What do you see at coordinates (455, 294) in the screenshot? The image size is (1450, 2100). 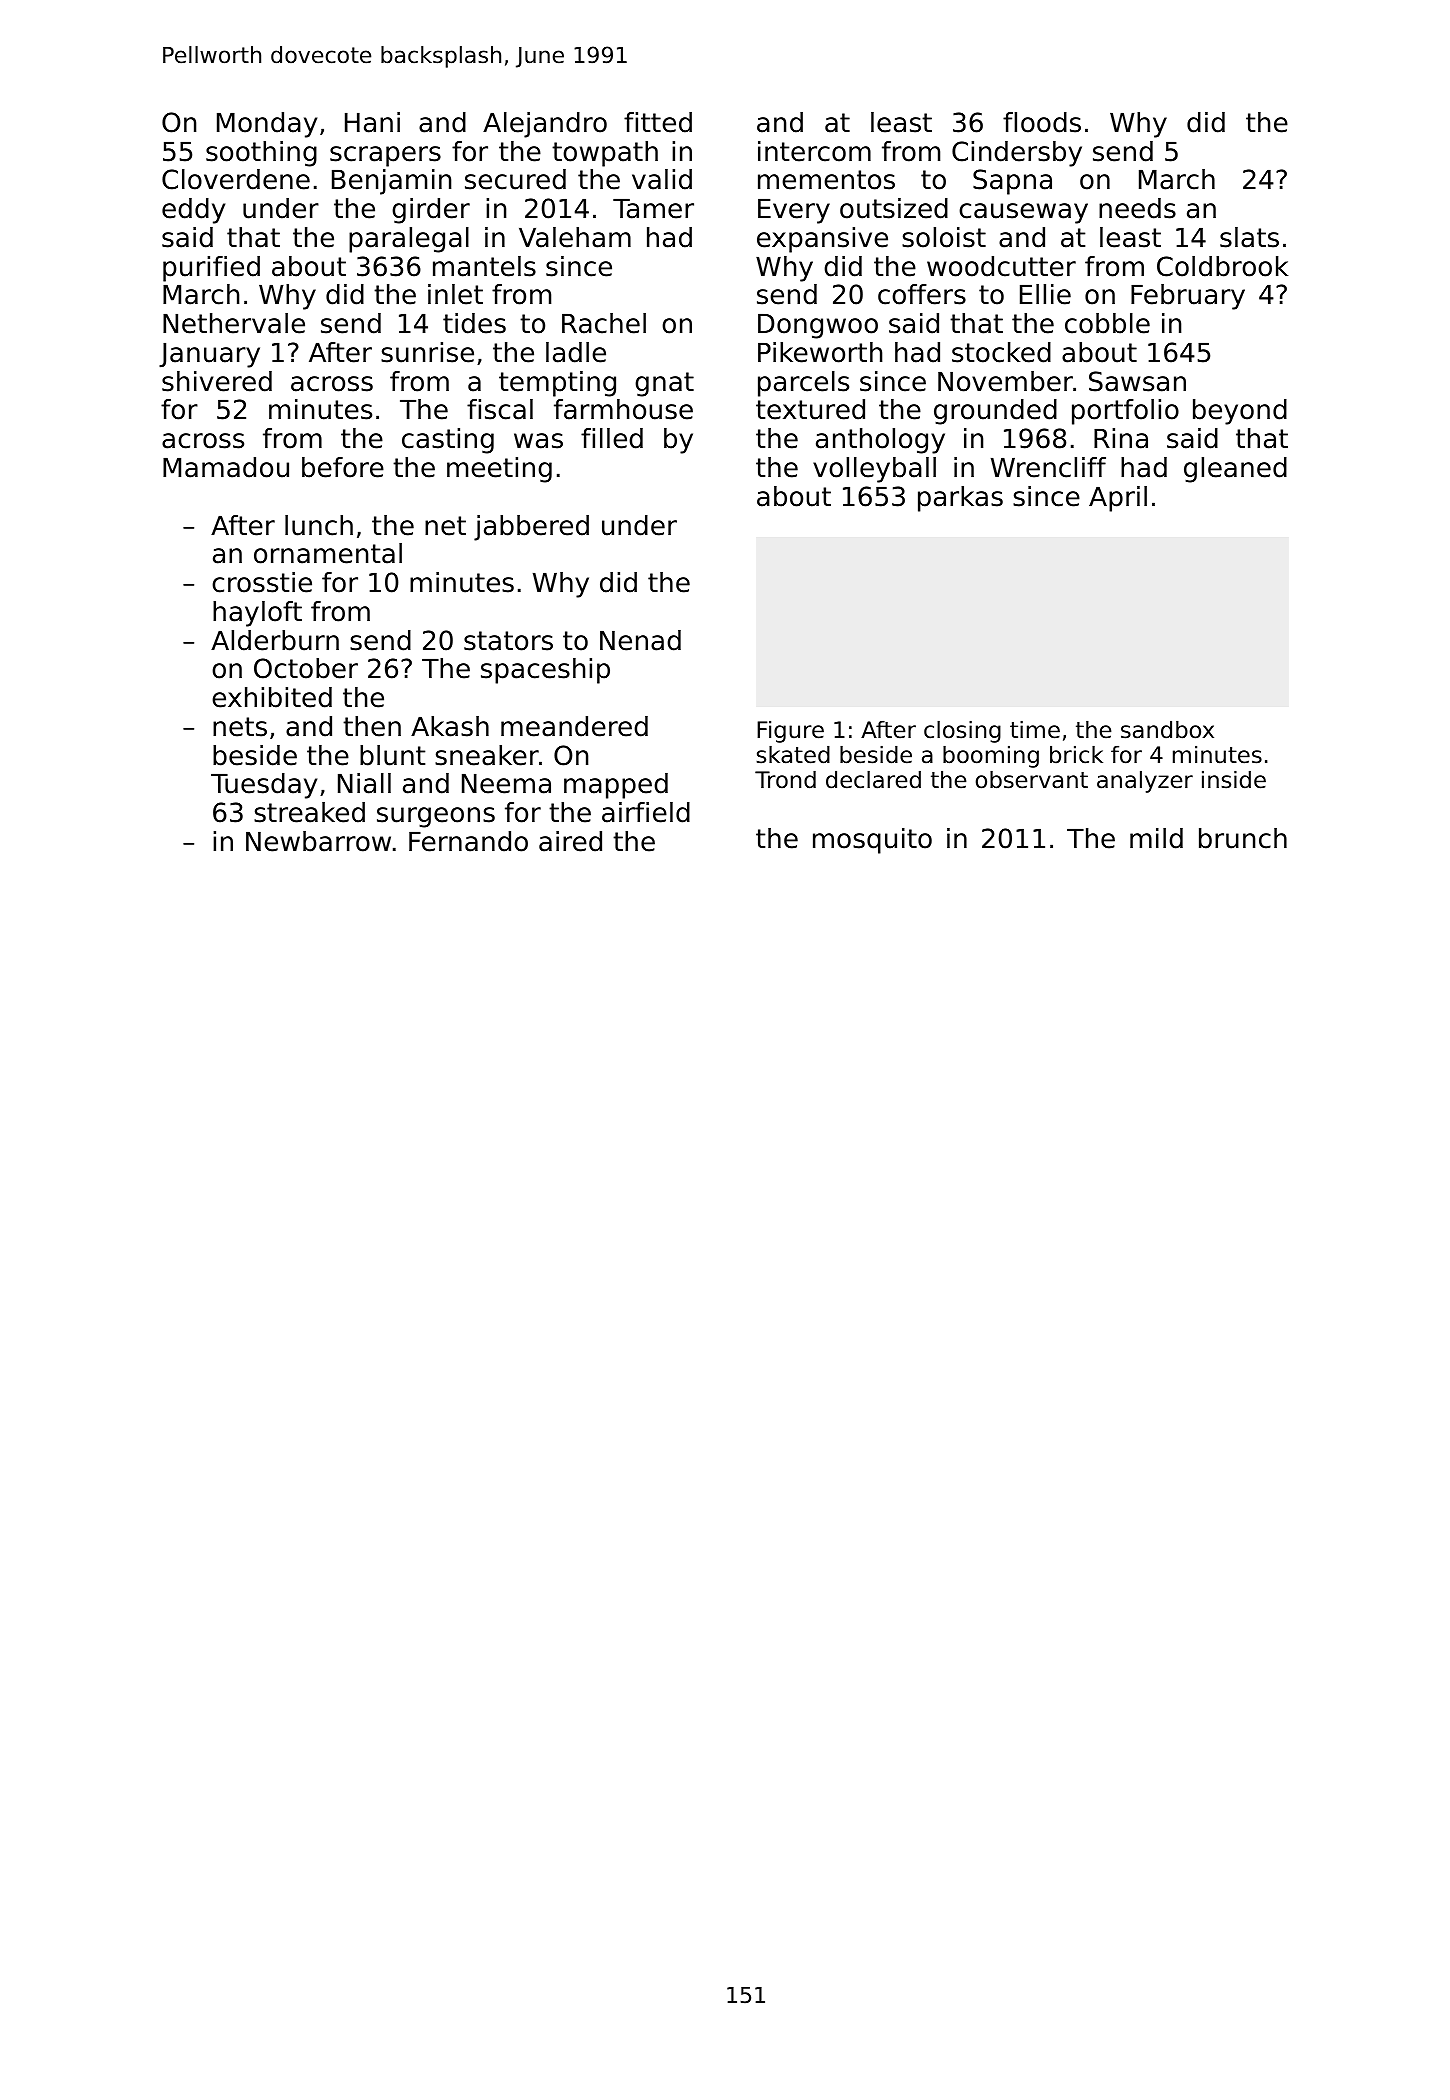 I see `inlet` at bounding box center [455, 294].
